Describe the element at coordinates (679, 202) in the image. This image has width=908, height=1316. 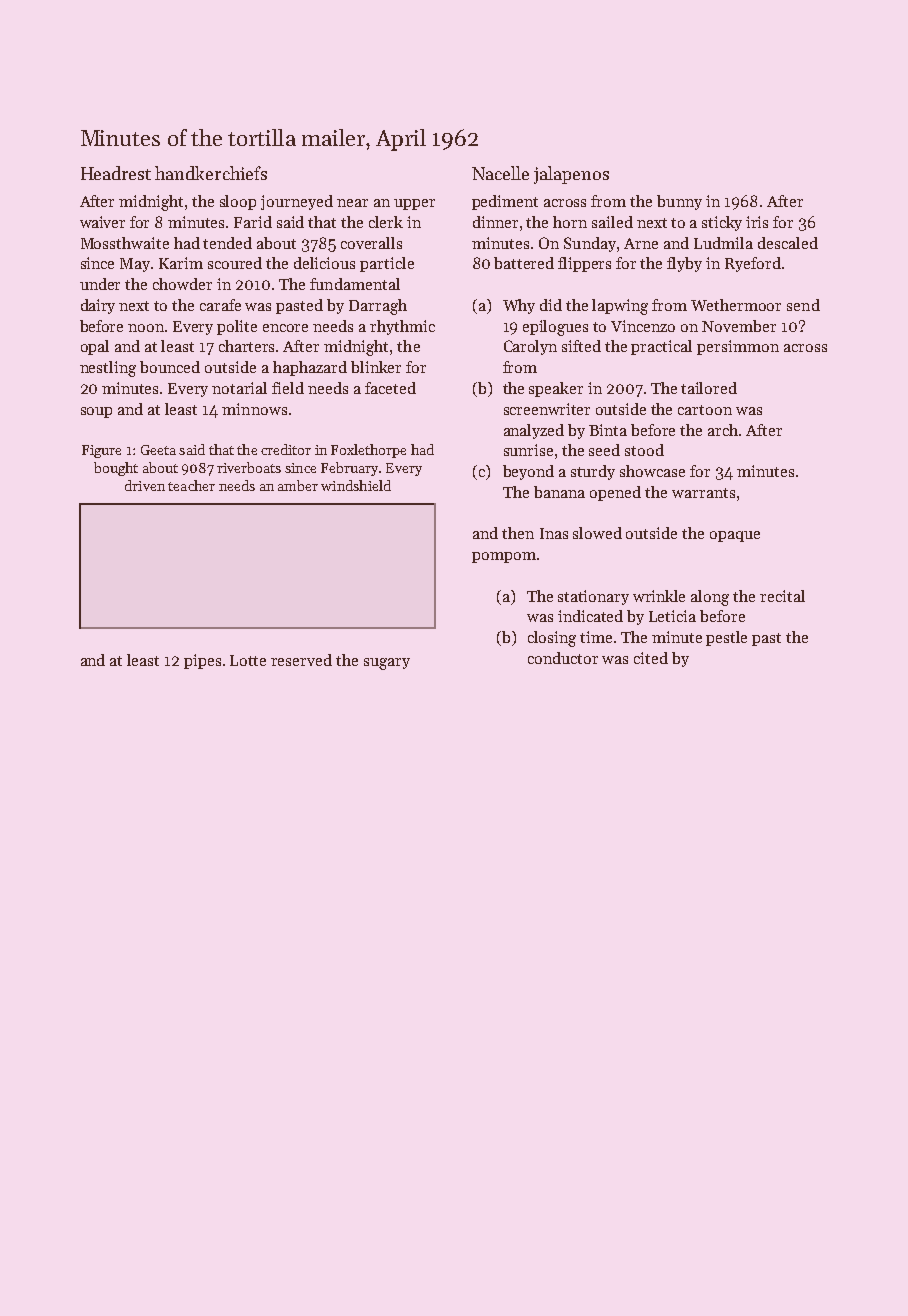
I see `bunny` at that location.
